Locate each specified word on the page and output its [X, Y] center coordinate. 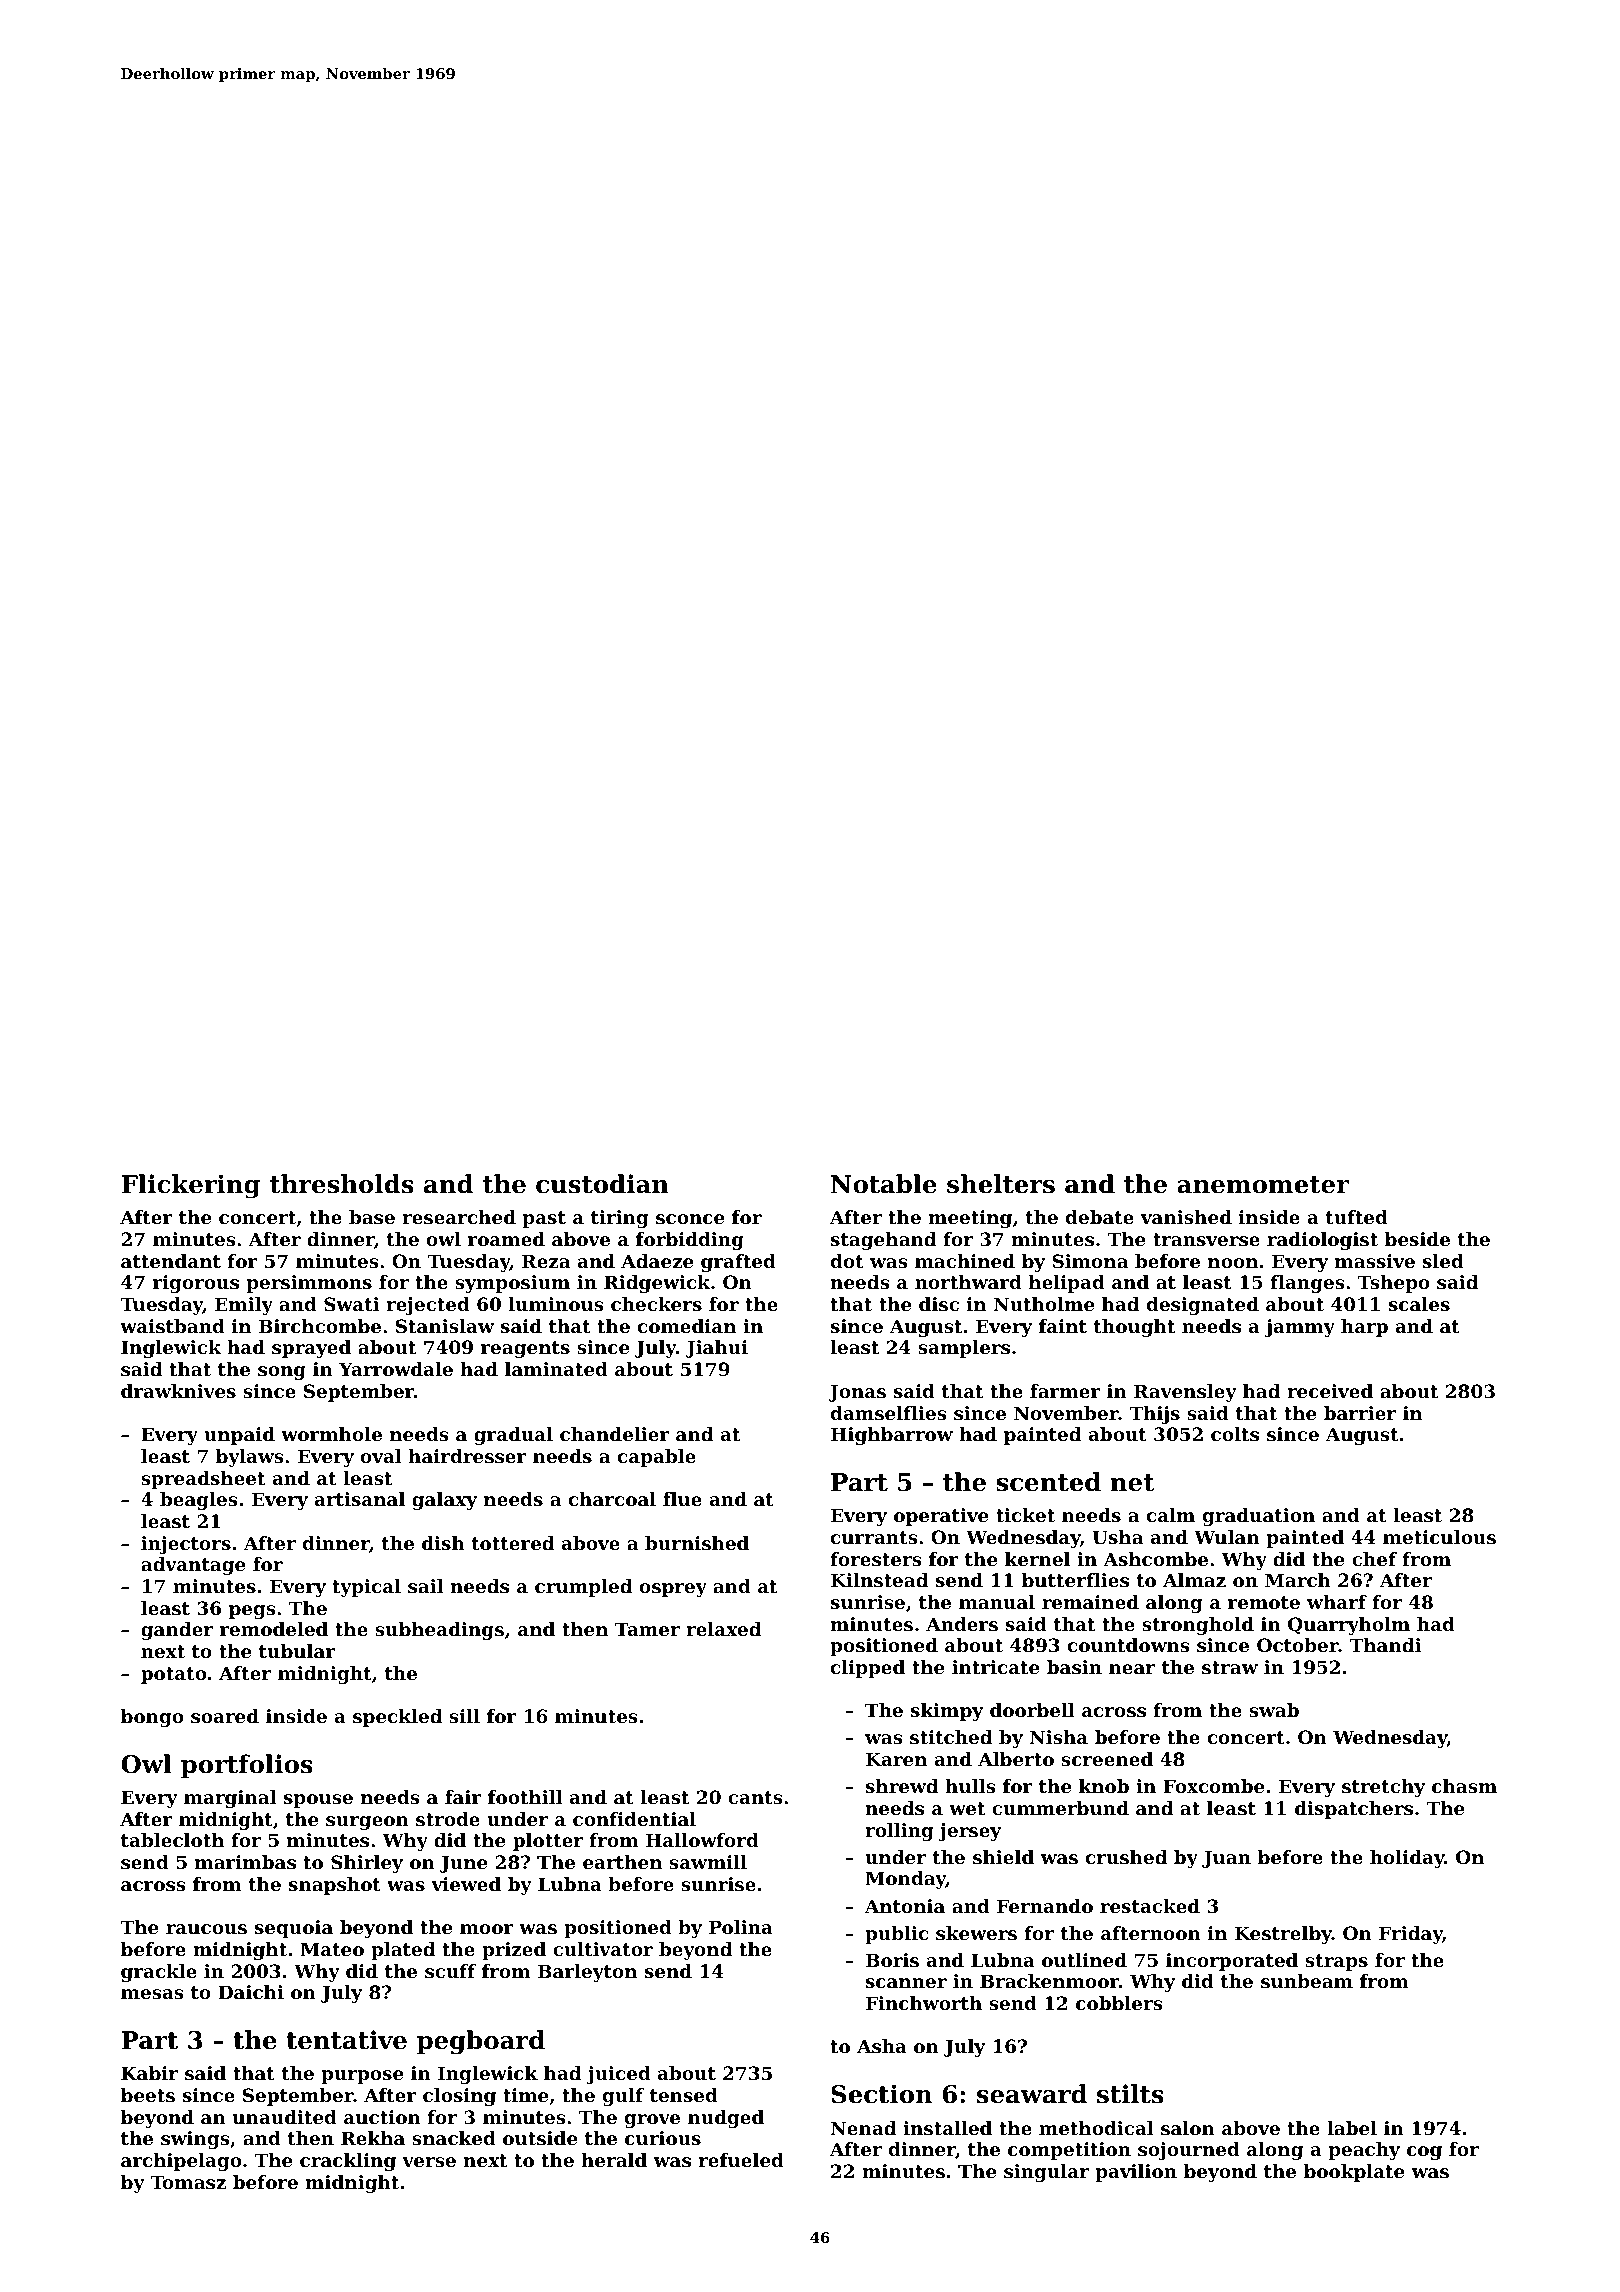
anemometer [1263, 1185]
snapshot [335, 1886]
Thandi [1385, 1645]
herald [614, 2160]
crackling [348, 2162]
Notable [884, 1184]
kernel [1037, 1559]
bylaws [250, 1458]
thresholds [342, 1184]
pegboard [481, 2042]
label [1352, 2128]
